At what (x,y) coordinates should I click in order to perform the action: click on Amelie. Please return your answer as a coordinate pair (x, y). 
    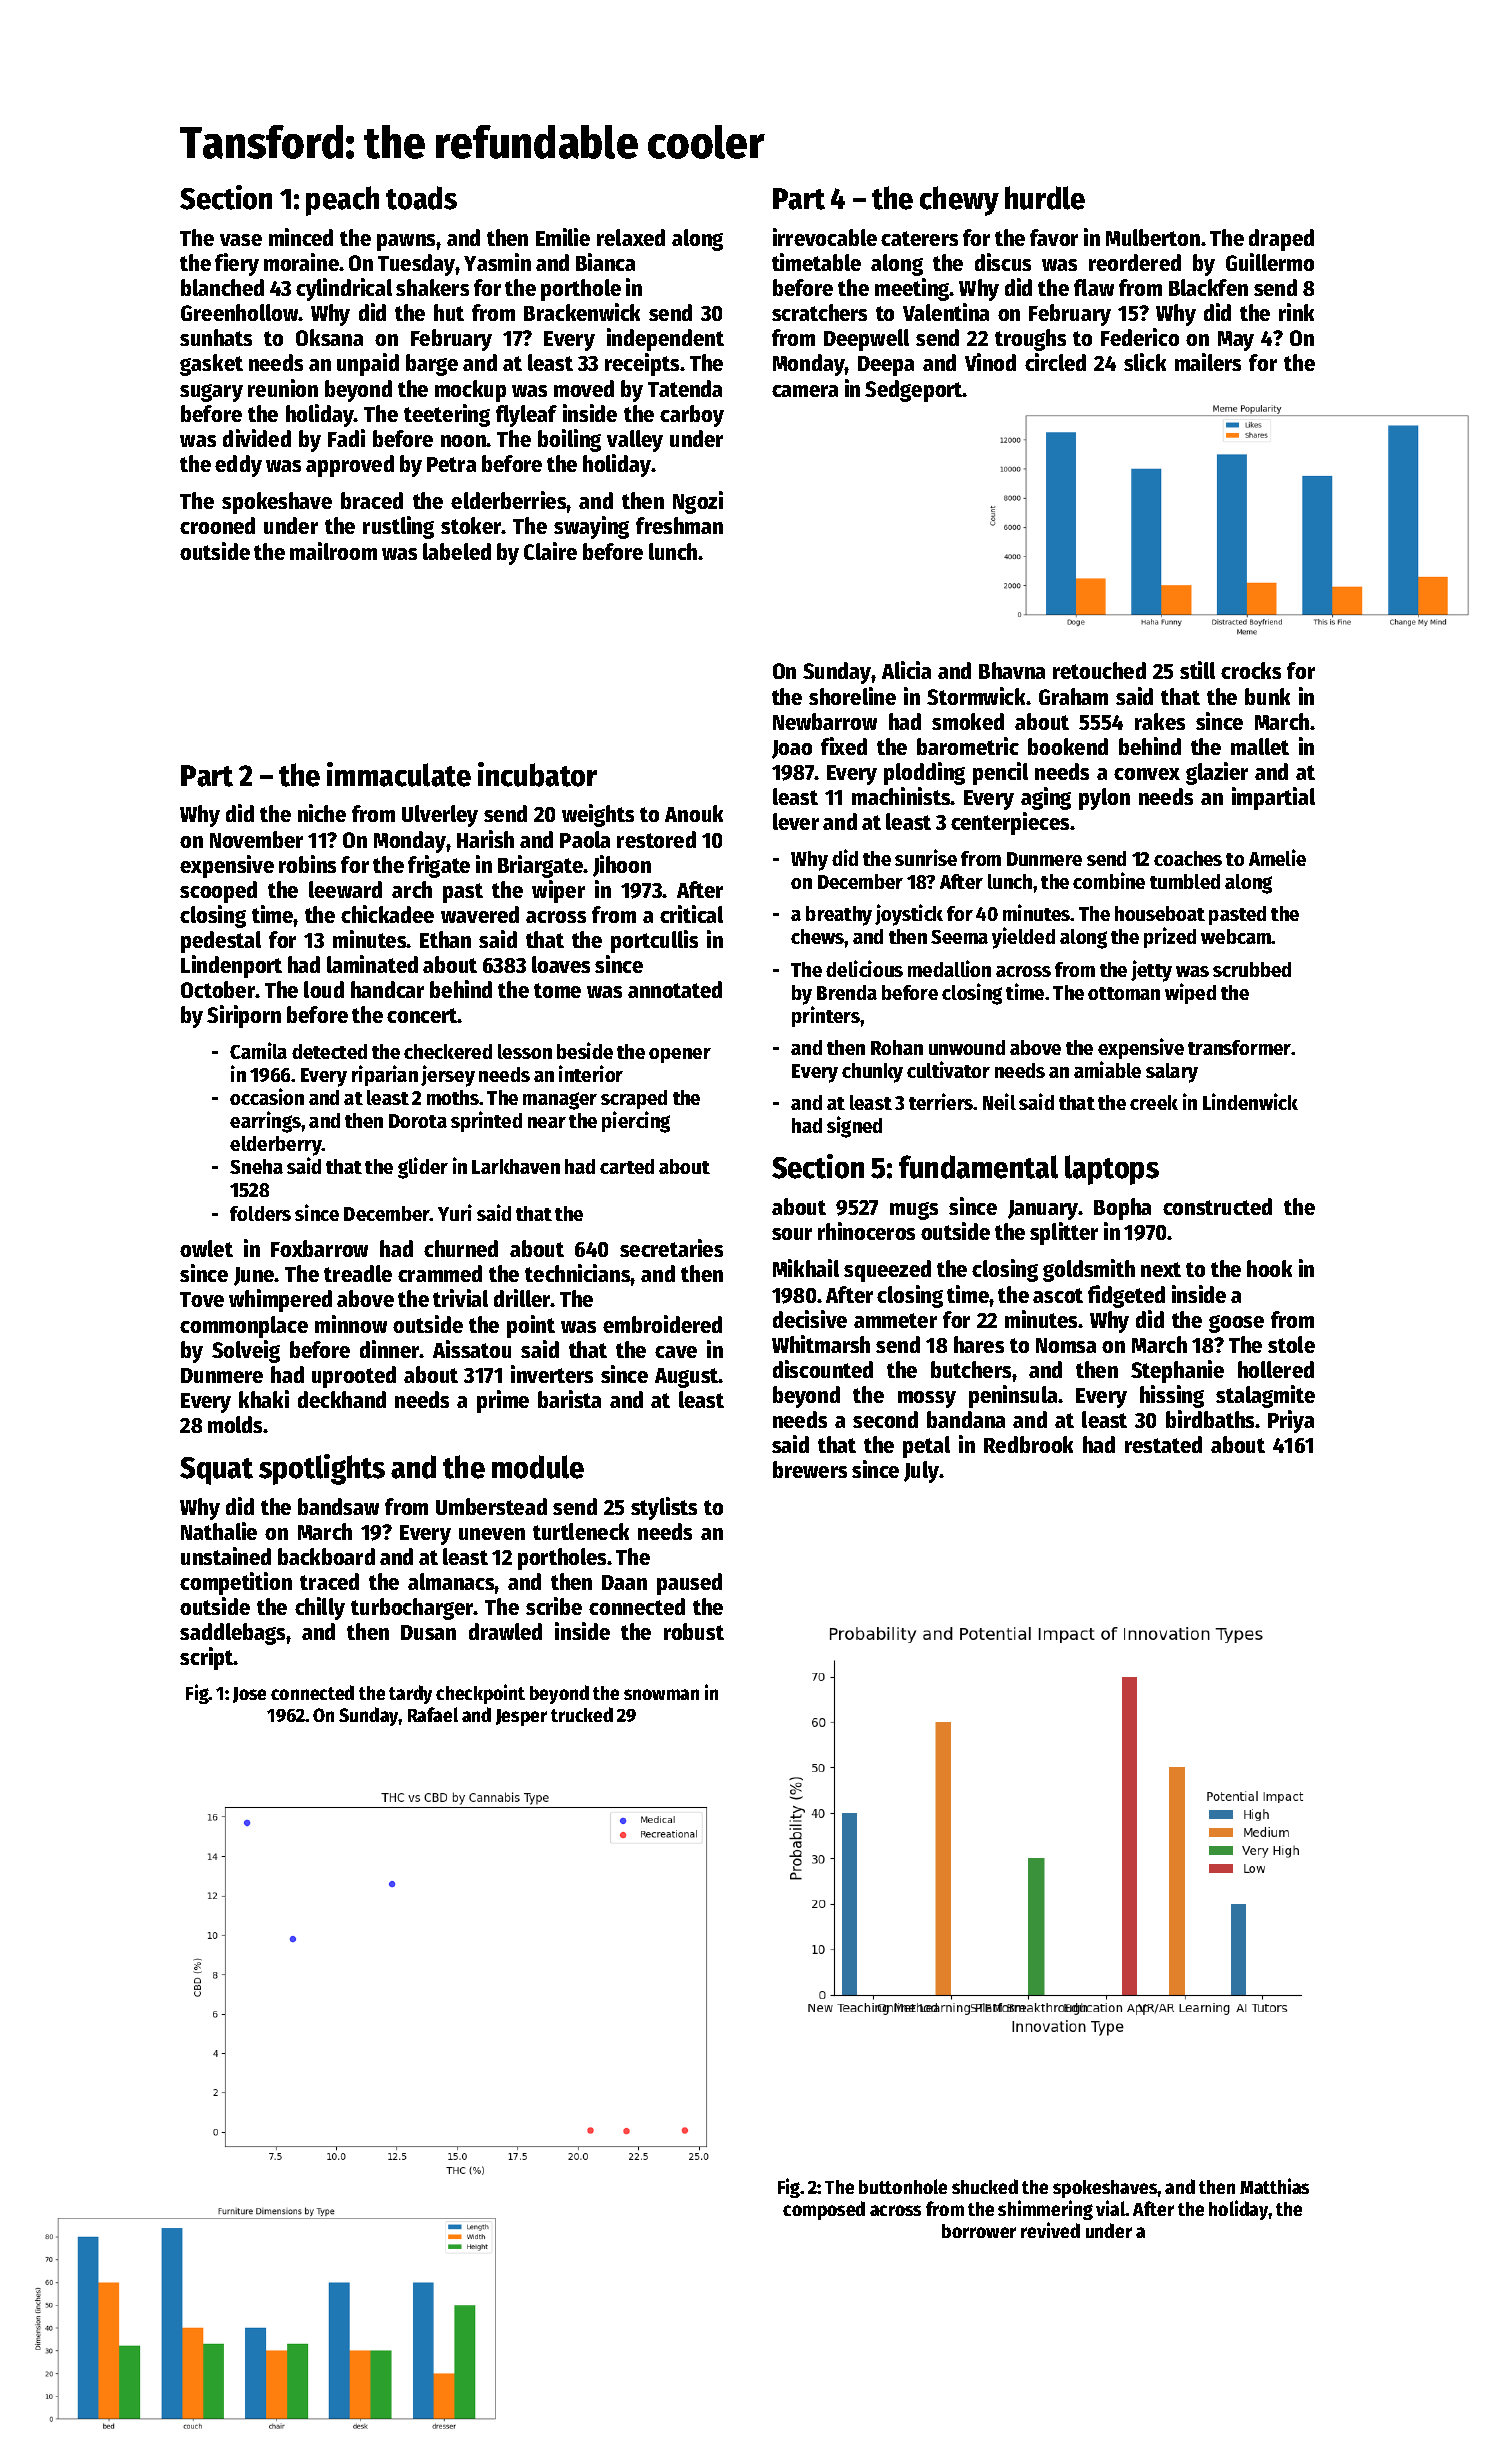
    Looking at the image, I should click on (1277, 857).
